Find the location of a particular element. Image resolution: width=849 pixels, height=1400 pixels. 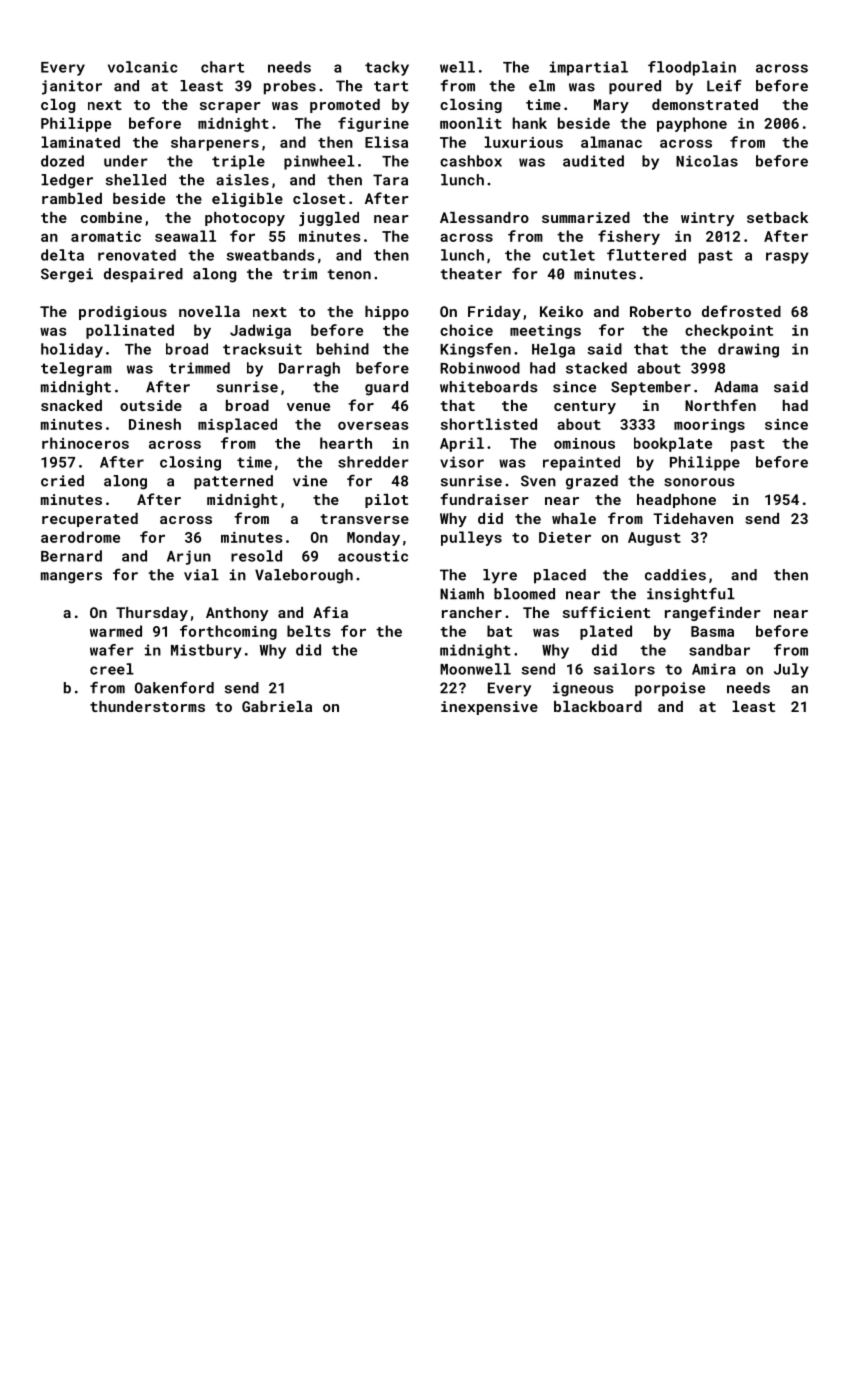

theater is located at coordinates (471, 274).
